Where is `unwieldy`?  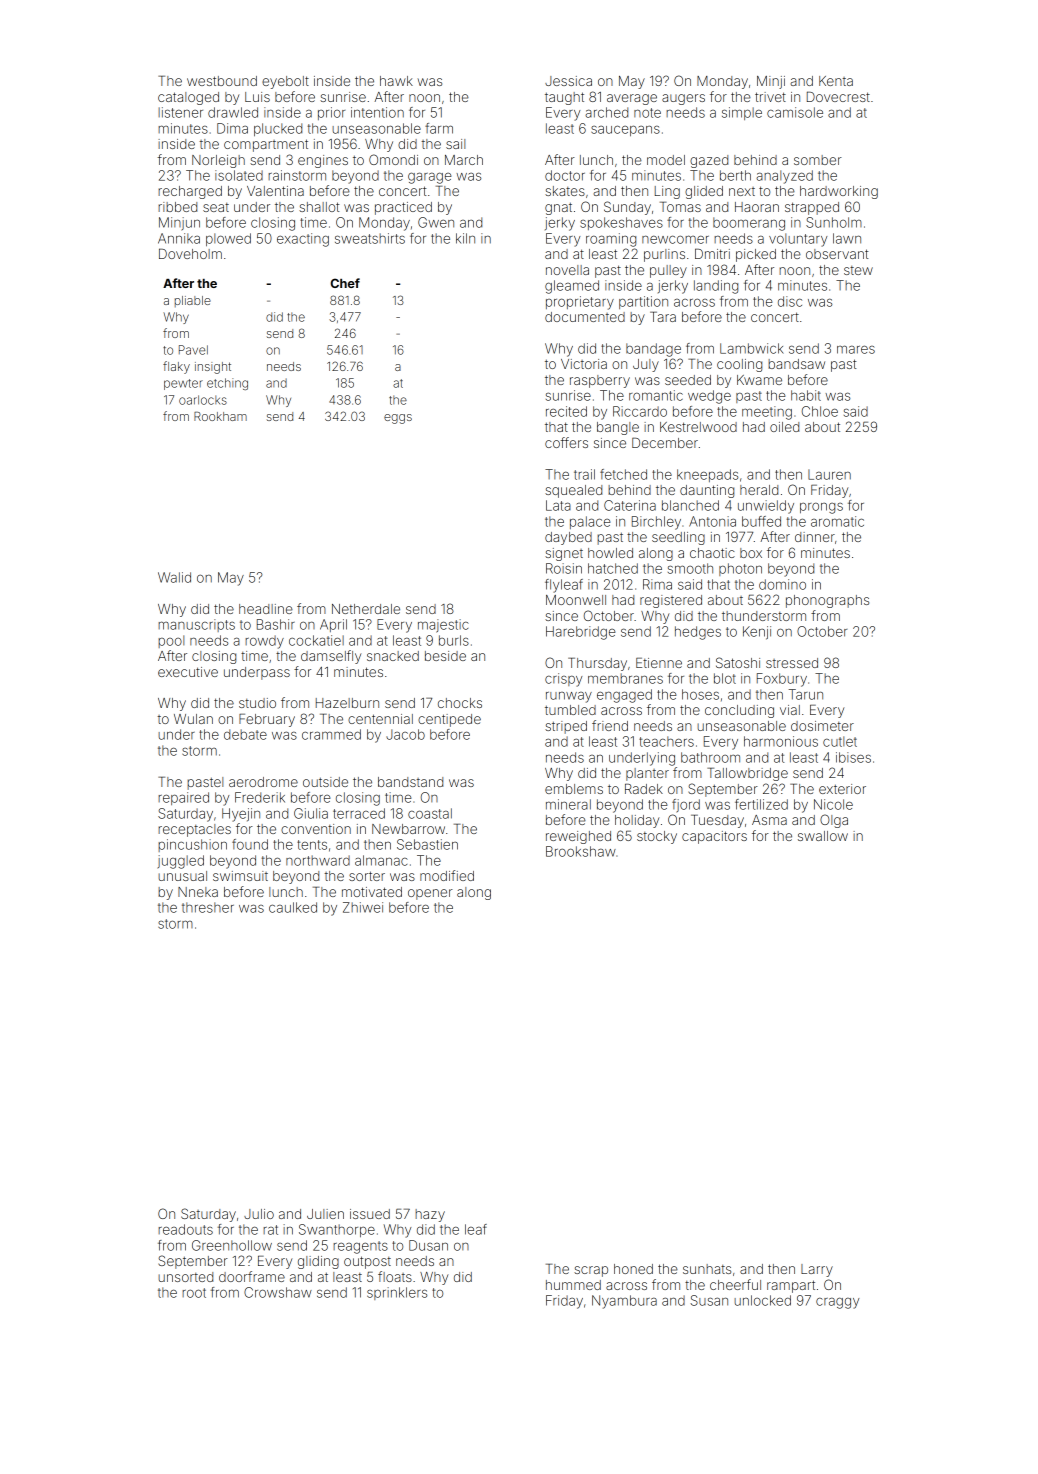
unwieldy is located at coordinates (766, 507).
